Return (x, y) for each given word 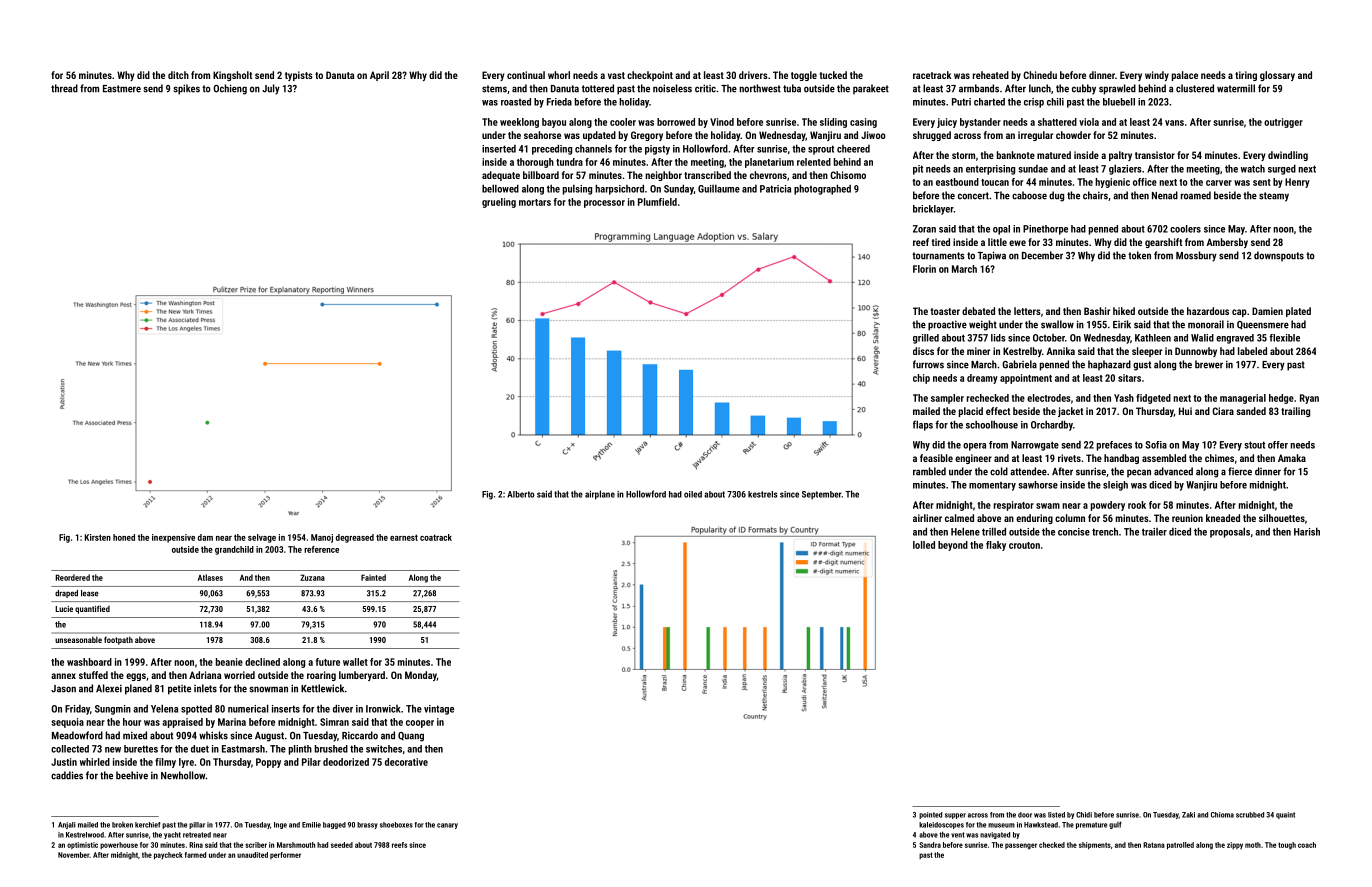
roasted (516, 102)
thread (64, 88)
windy (1157, 76)
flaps (923, 425)
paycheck (168, 856)
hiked (1124, 311)
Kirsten (98, 537)
